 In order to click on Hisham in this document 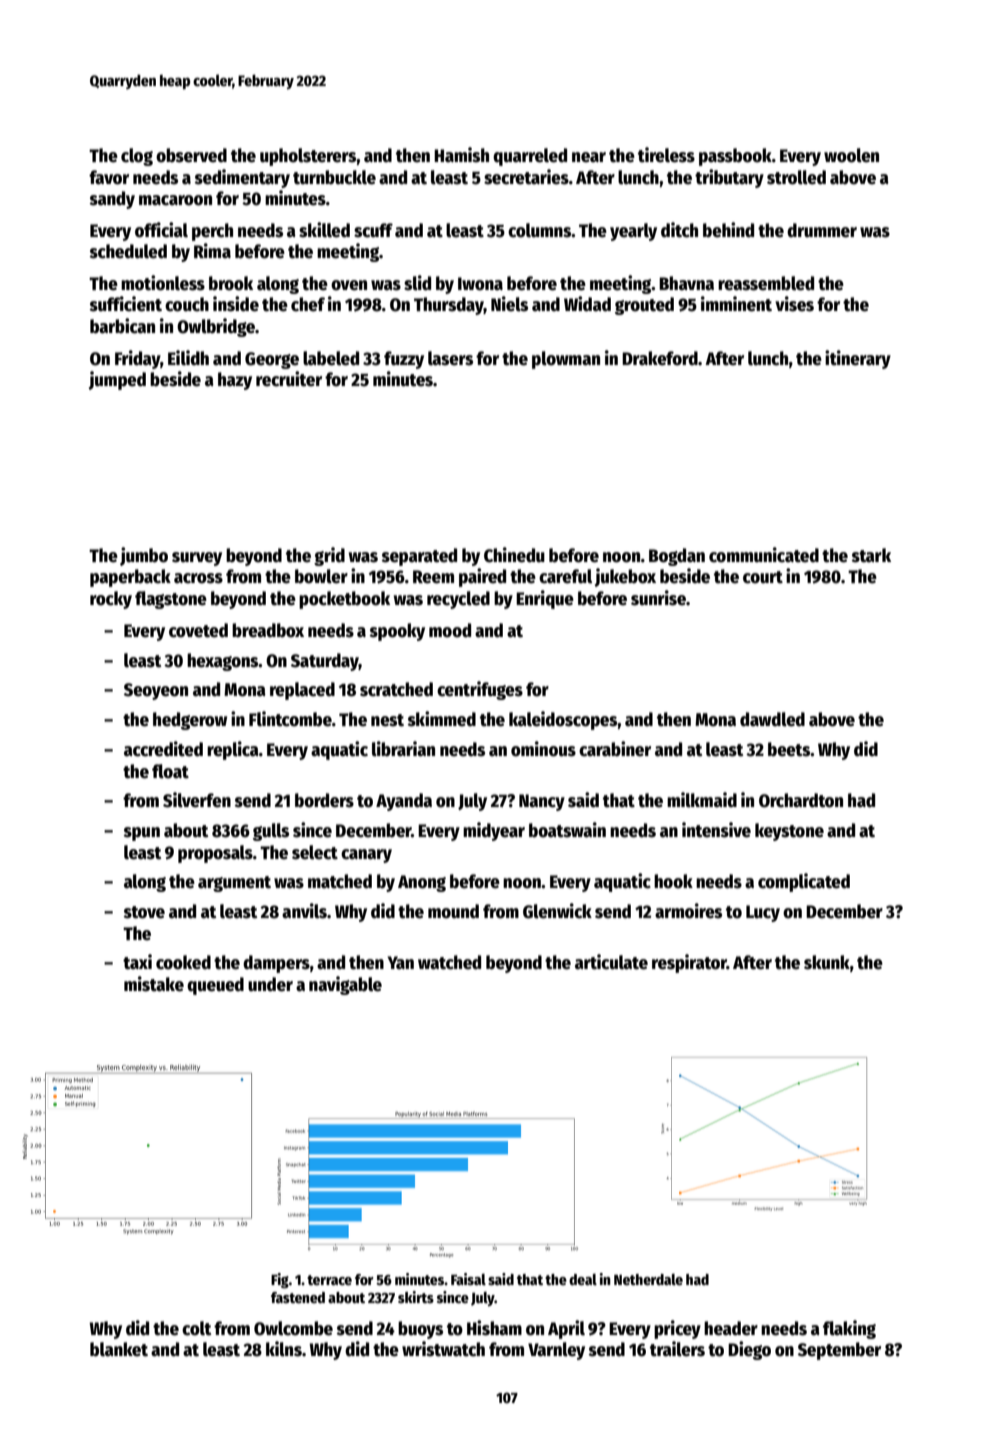, I will do `click(494, 1328)`.
